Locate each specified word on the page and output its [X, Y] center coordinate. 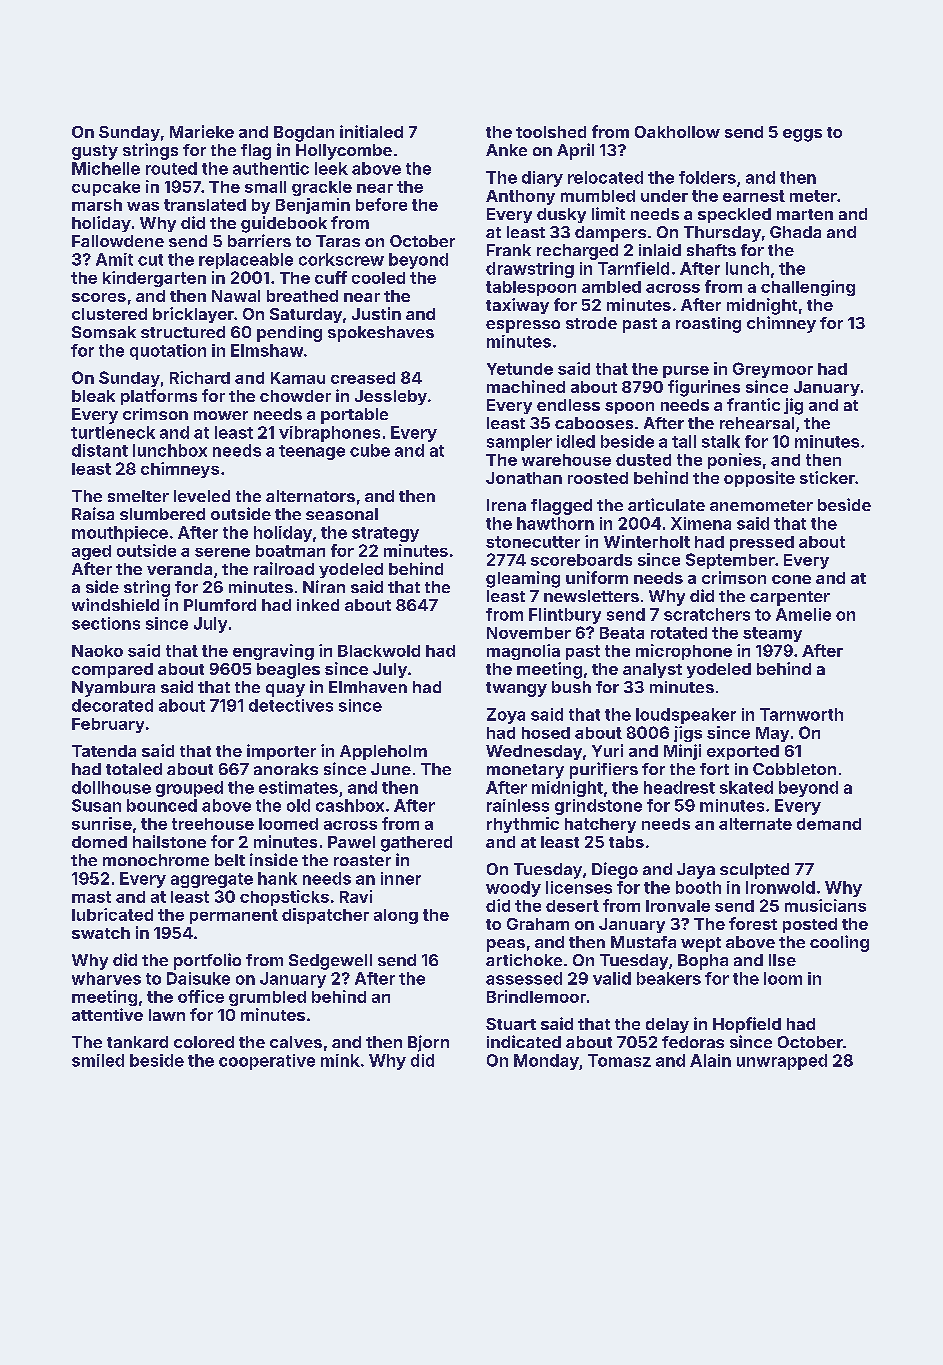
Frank [509, 250]
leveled [202, 496]
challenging [808, 288]
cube [370, 450]
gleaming [523, 579]
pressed [762, 543]
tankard [137, 1042]
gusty [95, 152]
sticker [827, 477]
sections [106, 623]
